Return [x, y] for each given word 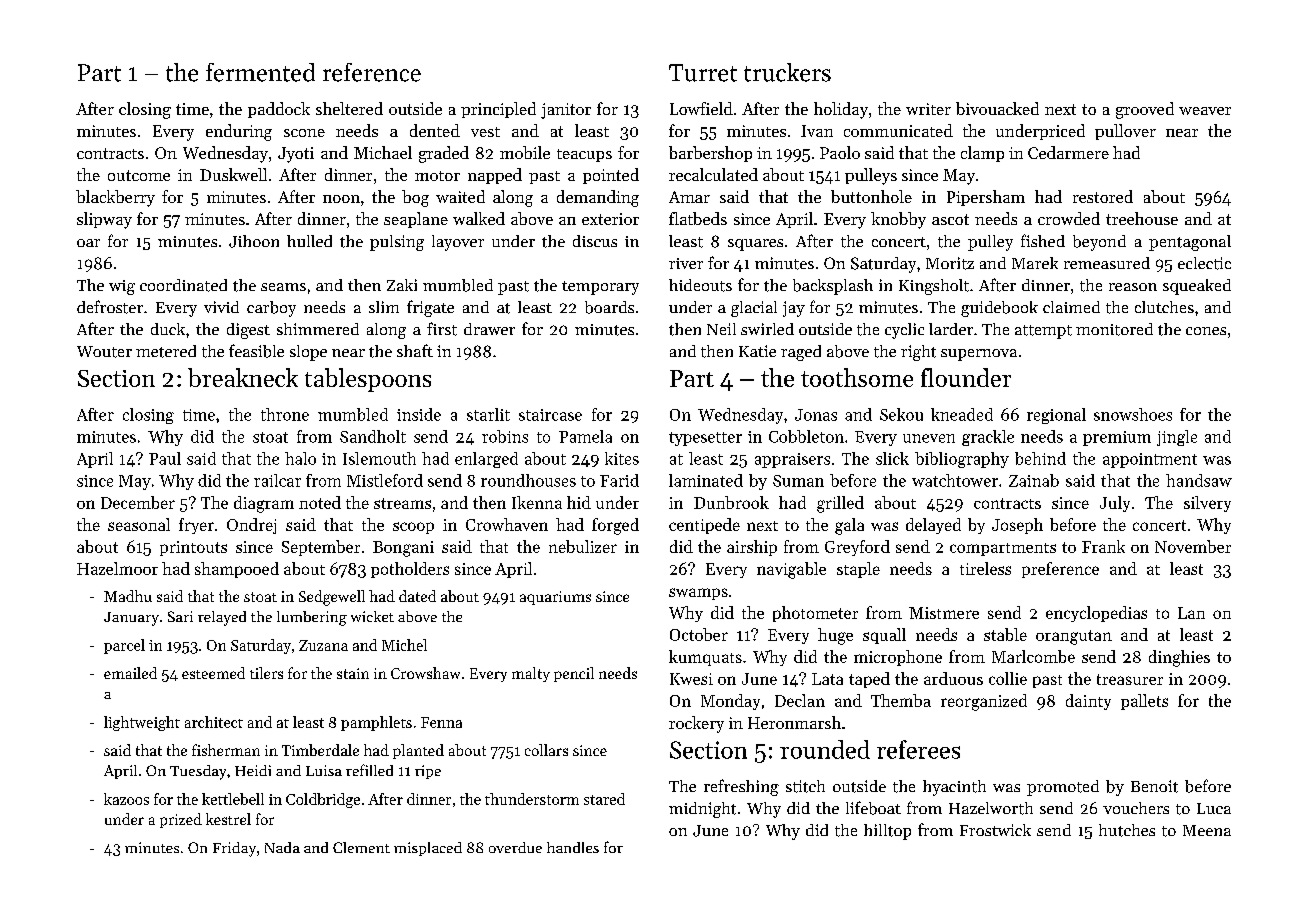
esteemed [213, 673]
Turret [703, 73]
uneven [929, 438]
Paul [165, 458]
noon [341, 199]
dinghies [1179, 658]
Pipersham [986, 198]
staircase [550, 415]
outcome [139, 175]
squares [755, 245]
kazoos [126, 799]
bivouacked [997, 108]
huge [835, 636]
